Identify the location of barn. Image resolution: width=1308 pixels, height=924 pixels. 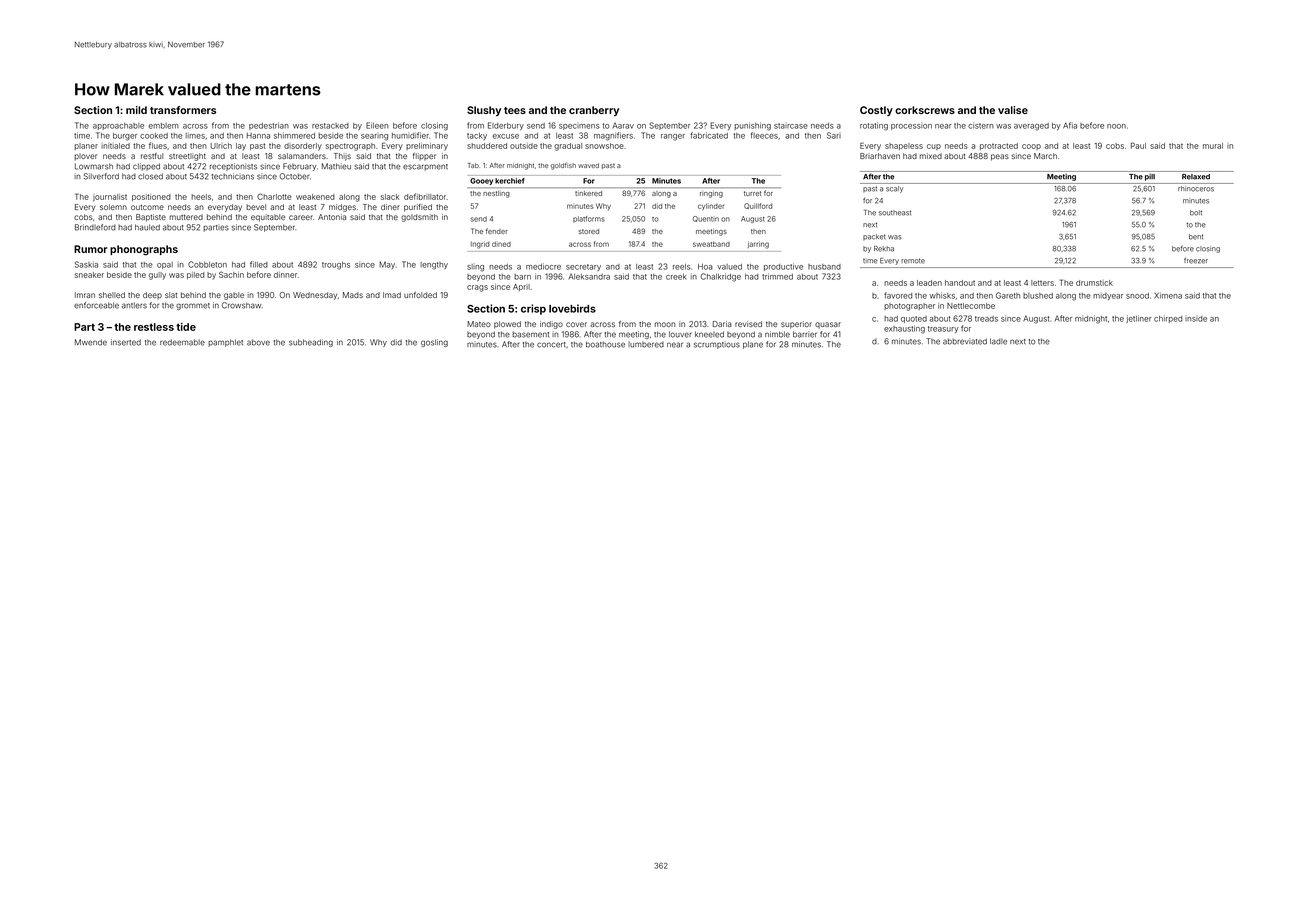
(522, 277).
